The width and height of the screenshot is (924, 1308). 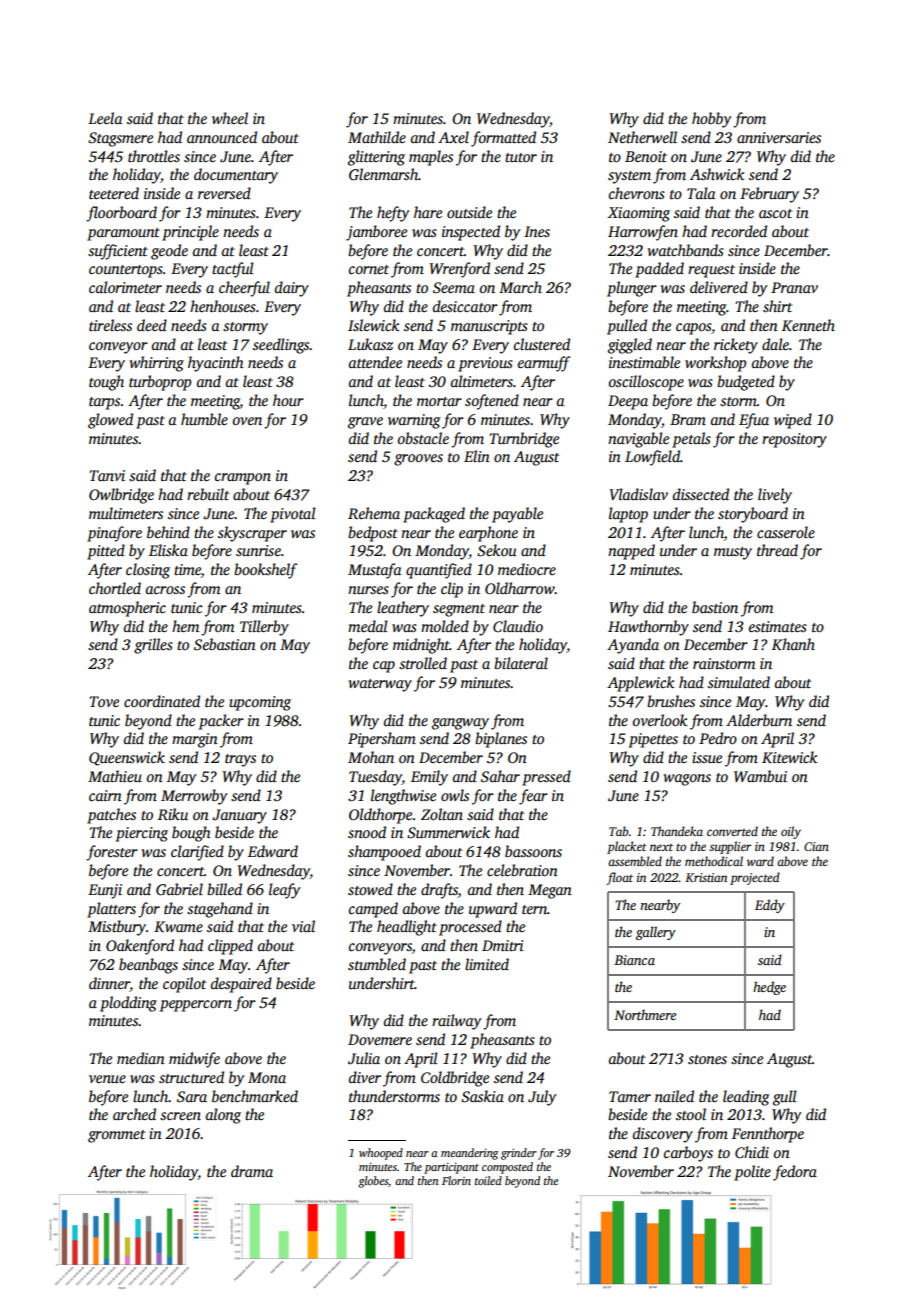 What do you see at coordinates (460, 724) in the screenshot?
I see `gangway` at bounding box center [460, 724].
